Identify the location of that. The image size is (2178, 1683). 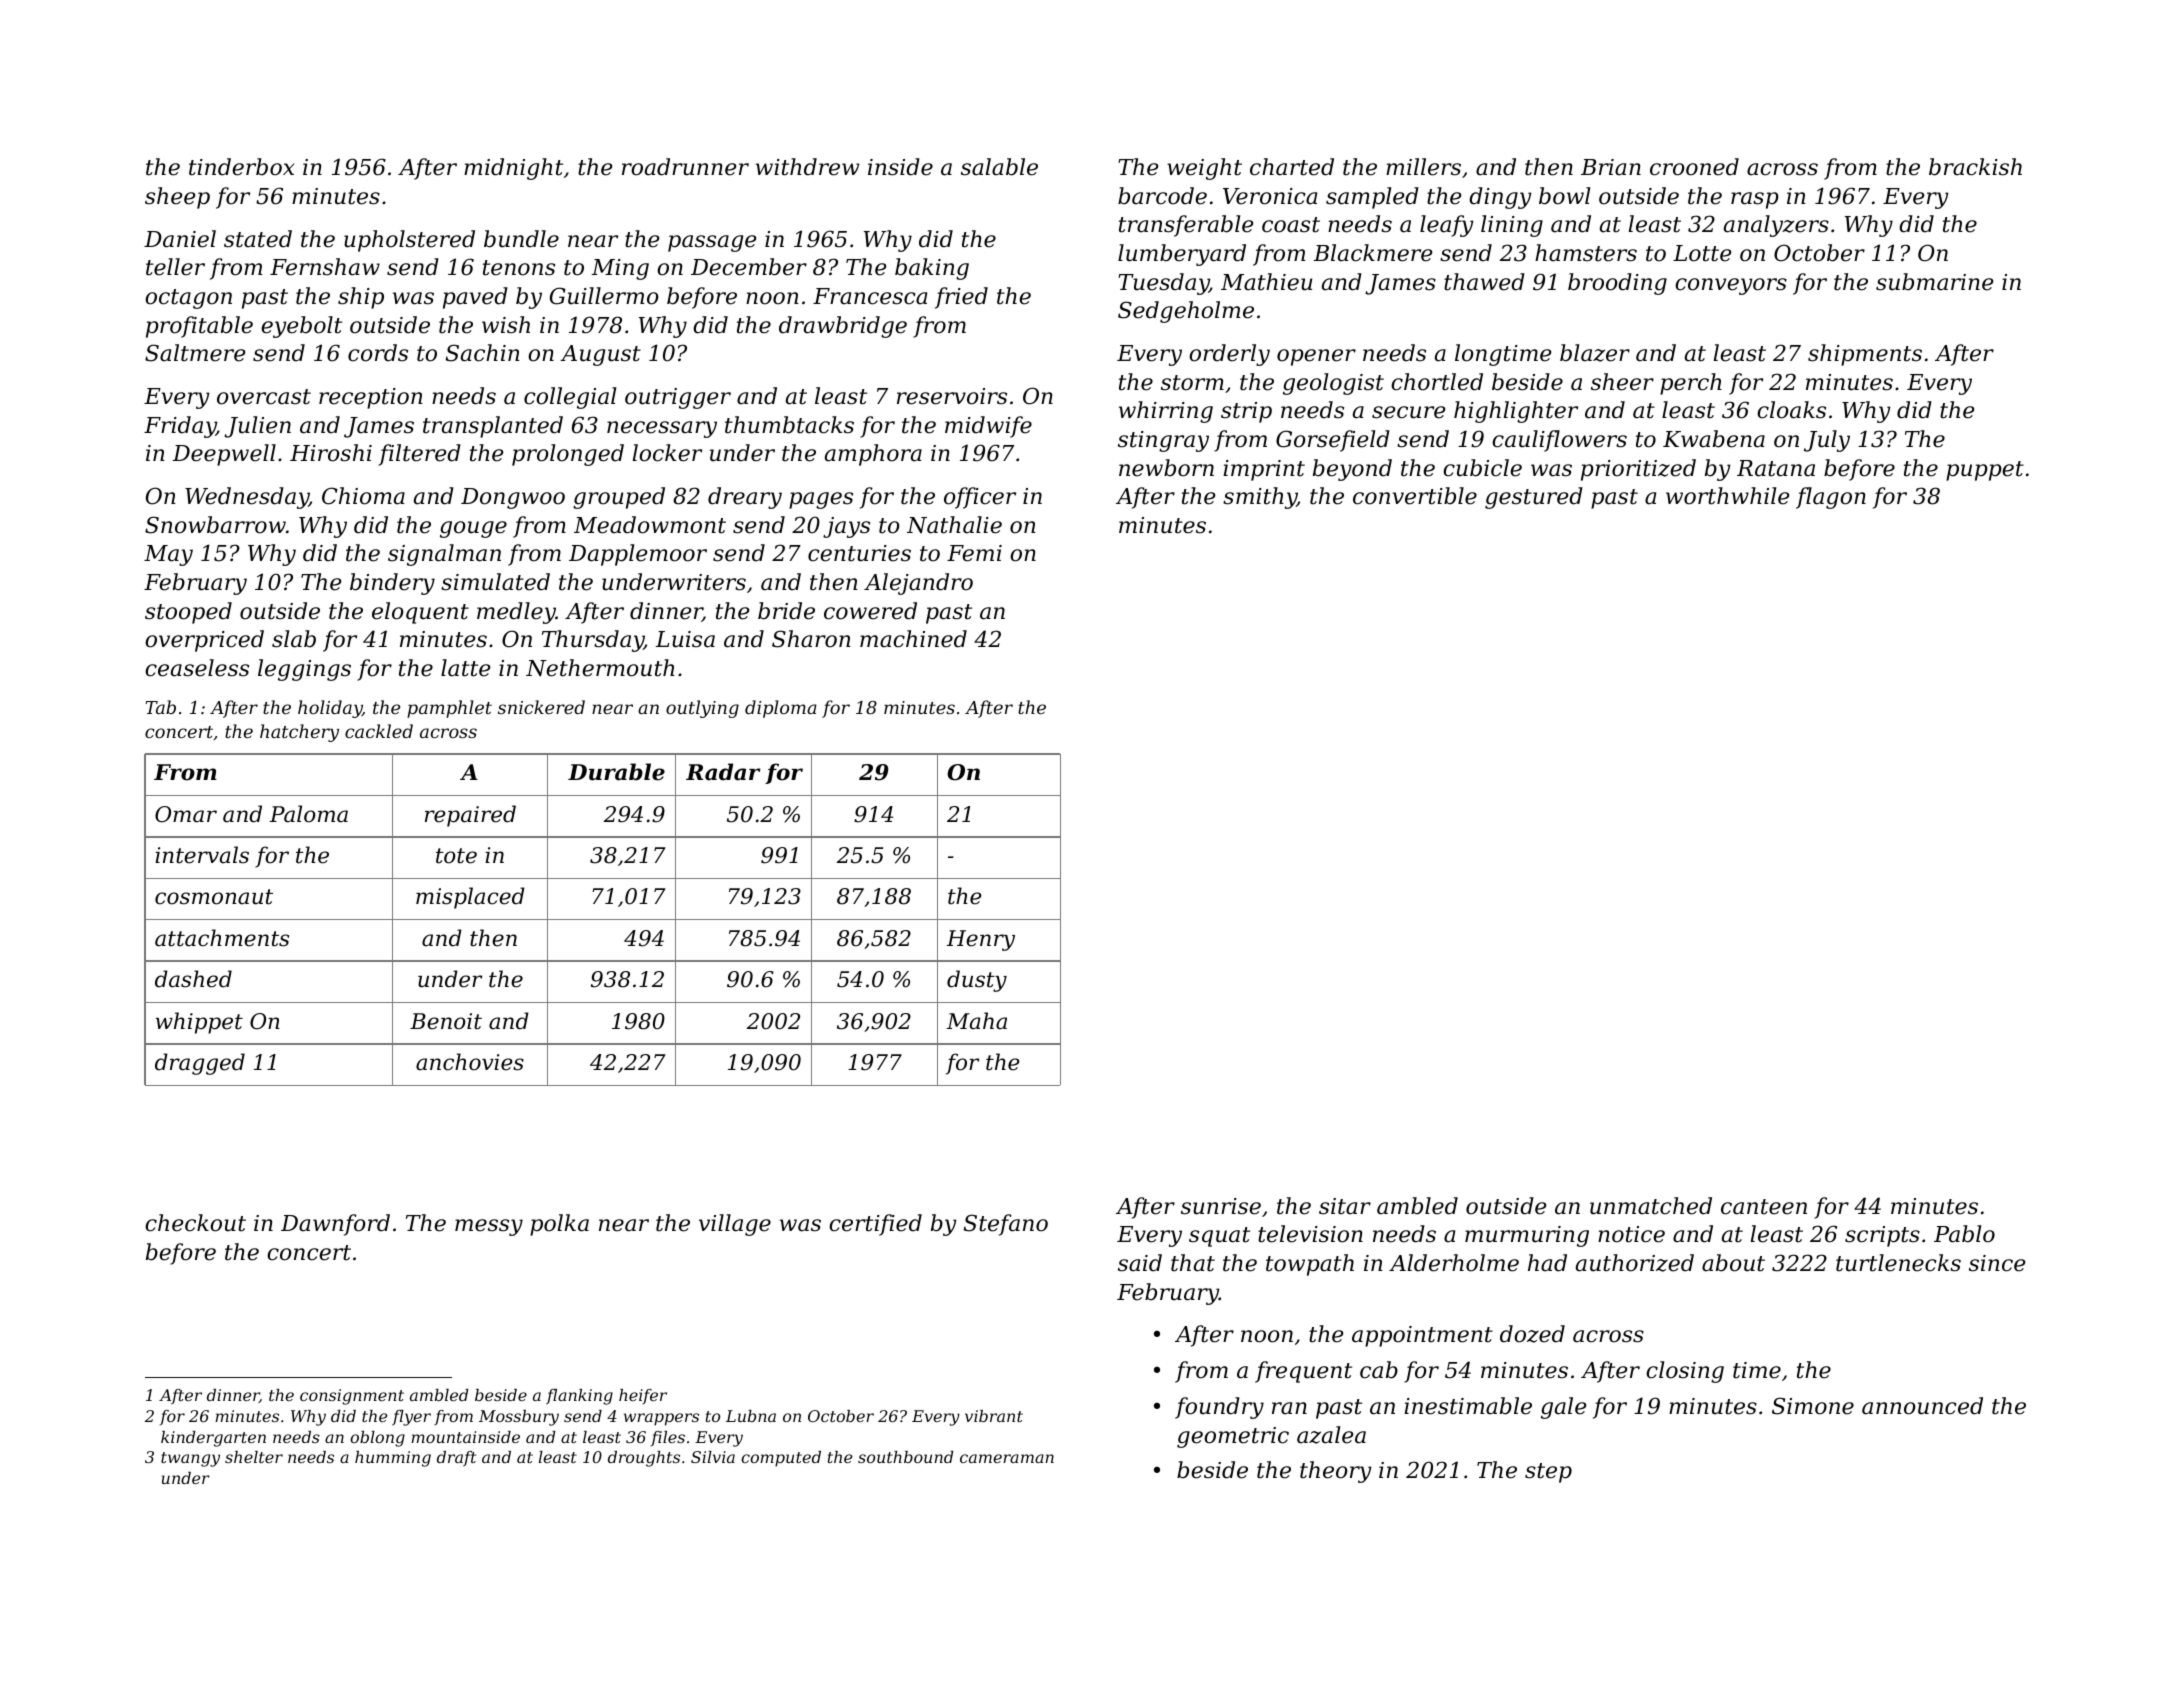
(1193, 1263).
